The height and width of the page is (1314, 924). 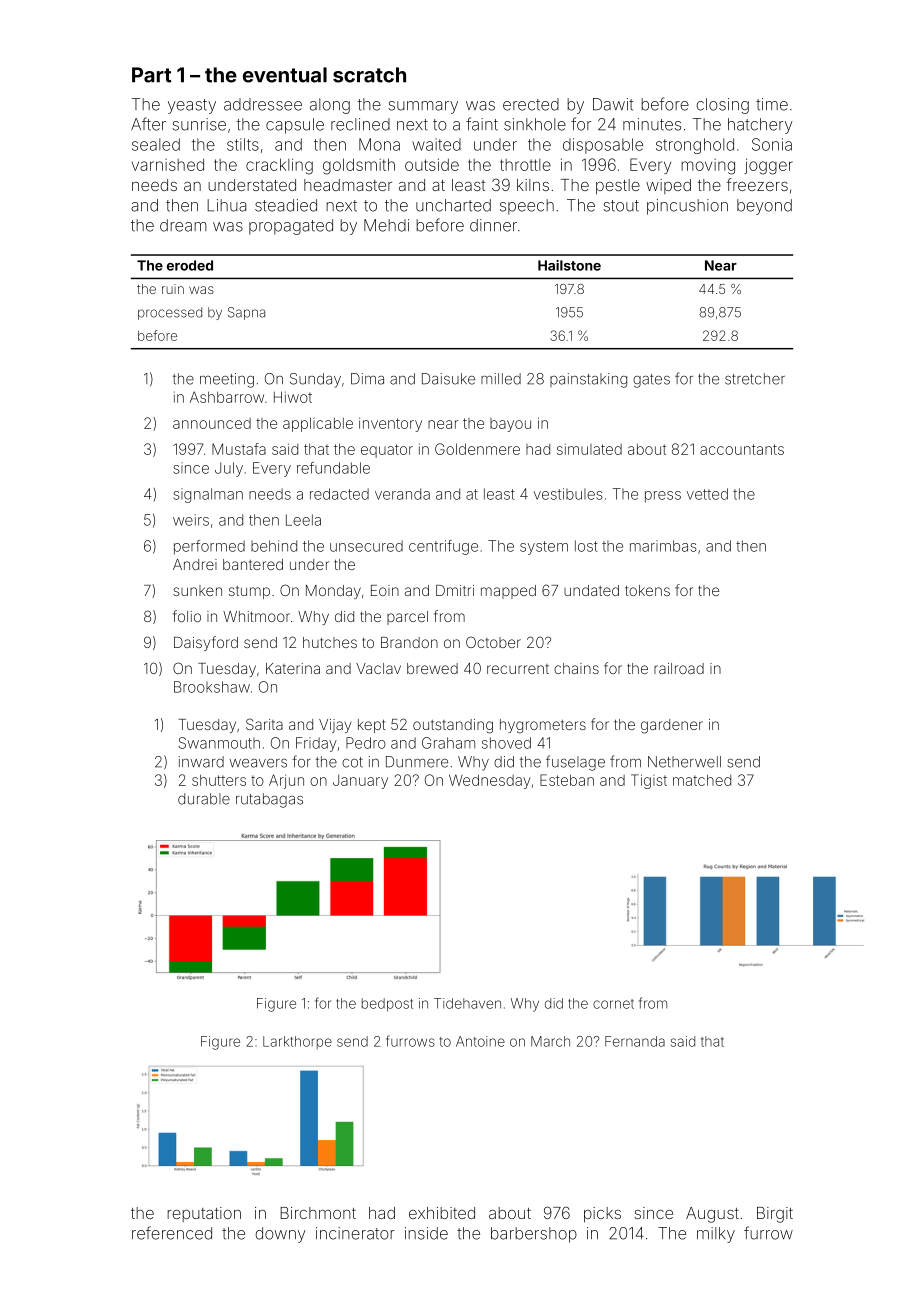 What do you see at coordinates (755, 379) in the page?
I see `stretcher` at bounding box center [755, 379].
